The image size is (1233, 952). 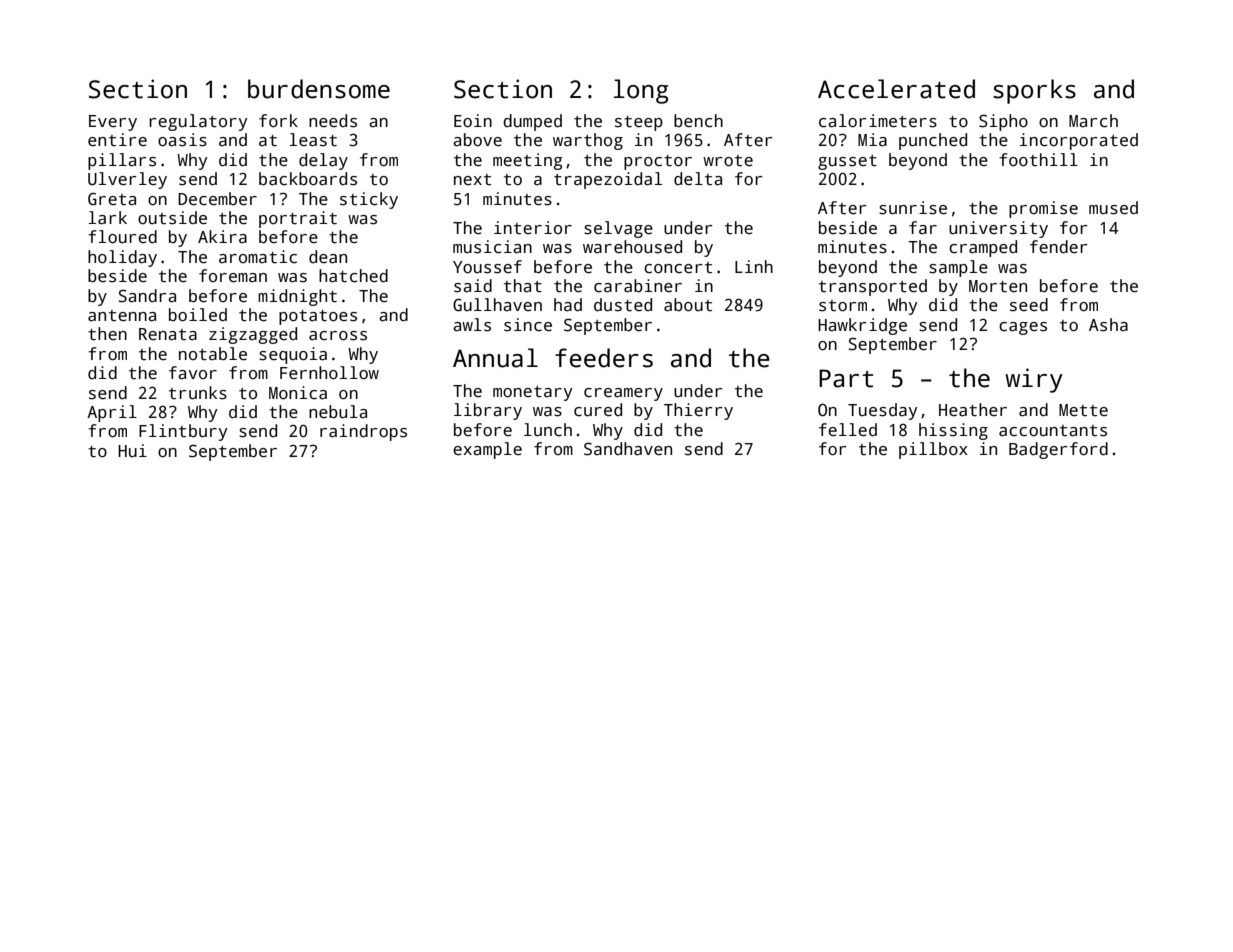 I want to click on pillbox, so click(x=933, y=450).
